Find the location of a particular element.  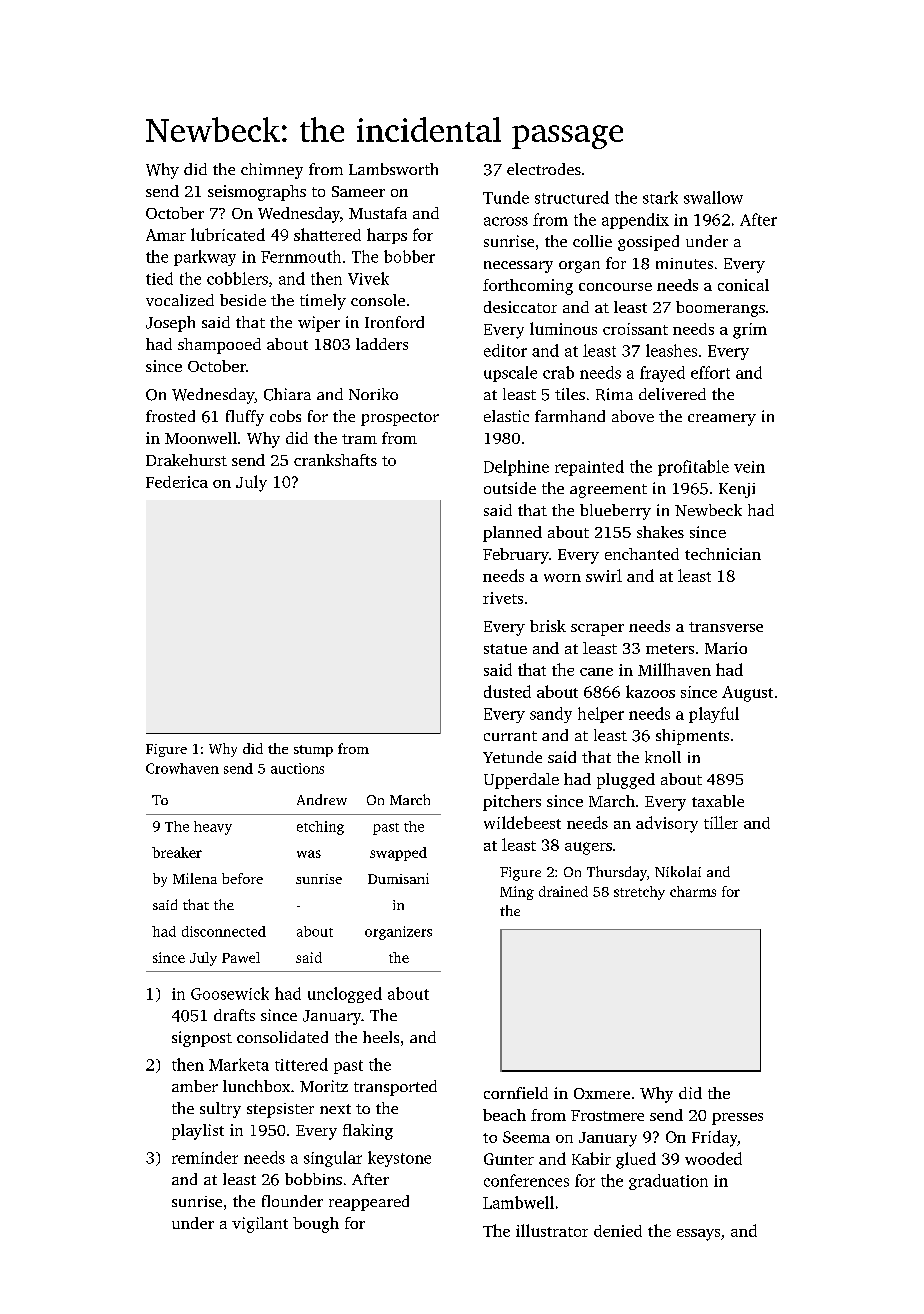

tied is located at coordinates (159, 278).
